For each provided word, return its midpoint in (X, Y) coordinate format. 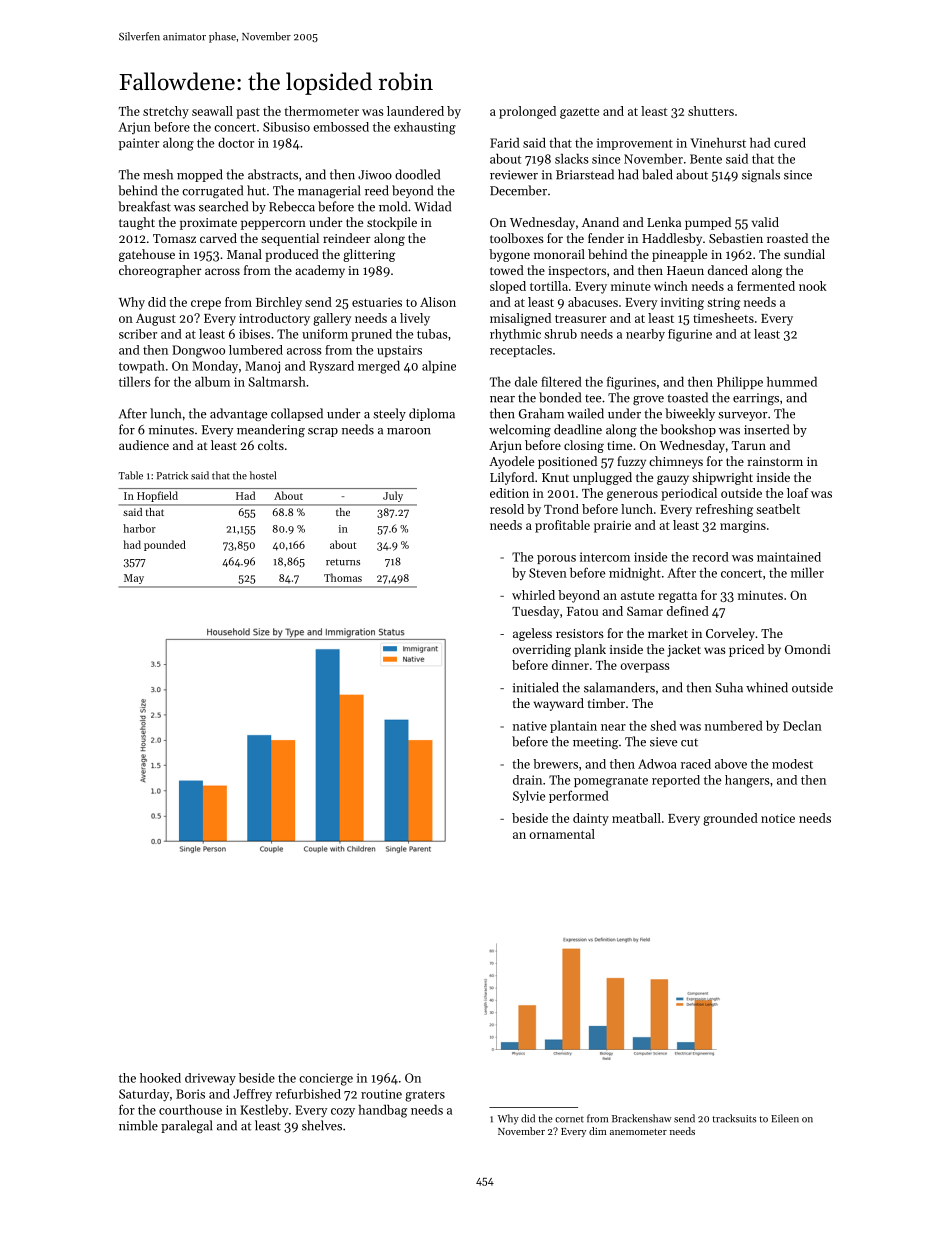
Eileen (785, 1118)
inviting (682, 304)
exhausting (425, 128)
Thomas (343, 577)
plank (590, 650)
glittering (369, 255)
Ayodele (511, 462)
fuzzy (631, 462)
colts (271, 445)
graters (425, 1096)
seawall (212, 111)
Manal (244, 254)
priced (746, 650)
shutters (711, 111)
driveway (210, 1079)
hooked (160, 1078)
